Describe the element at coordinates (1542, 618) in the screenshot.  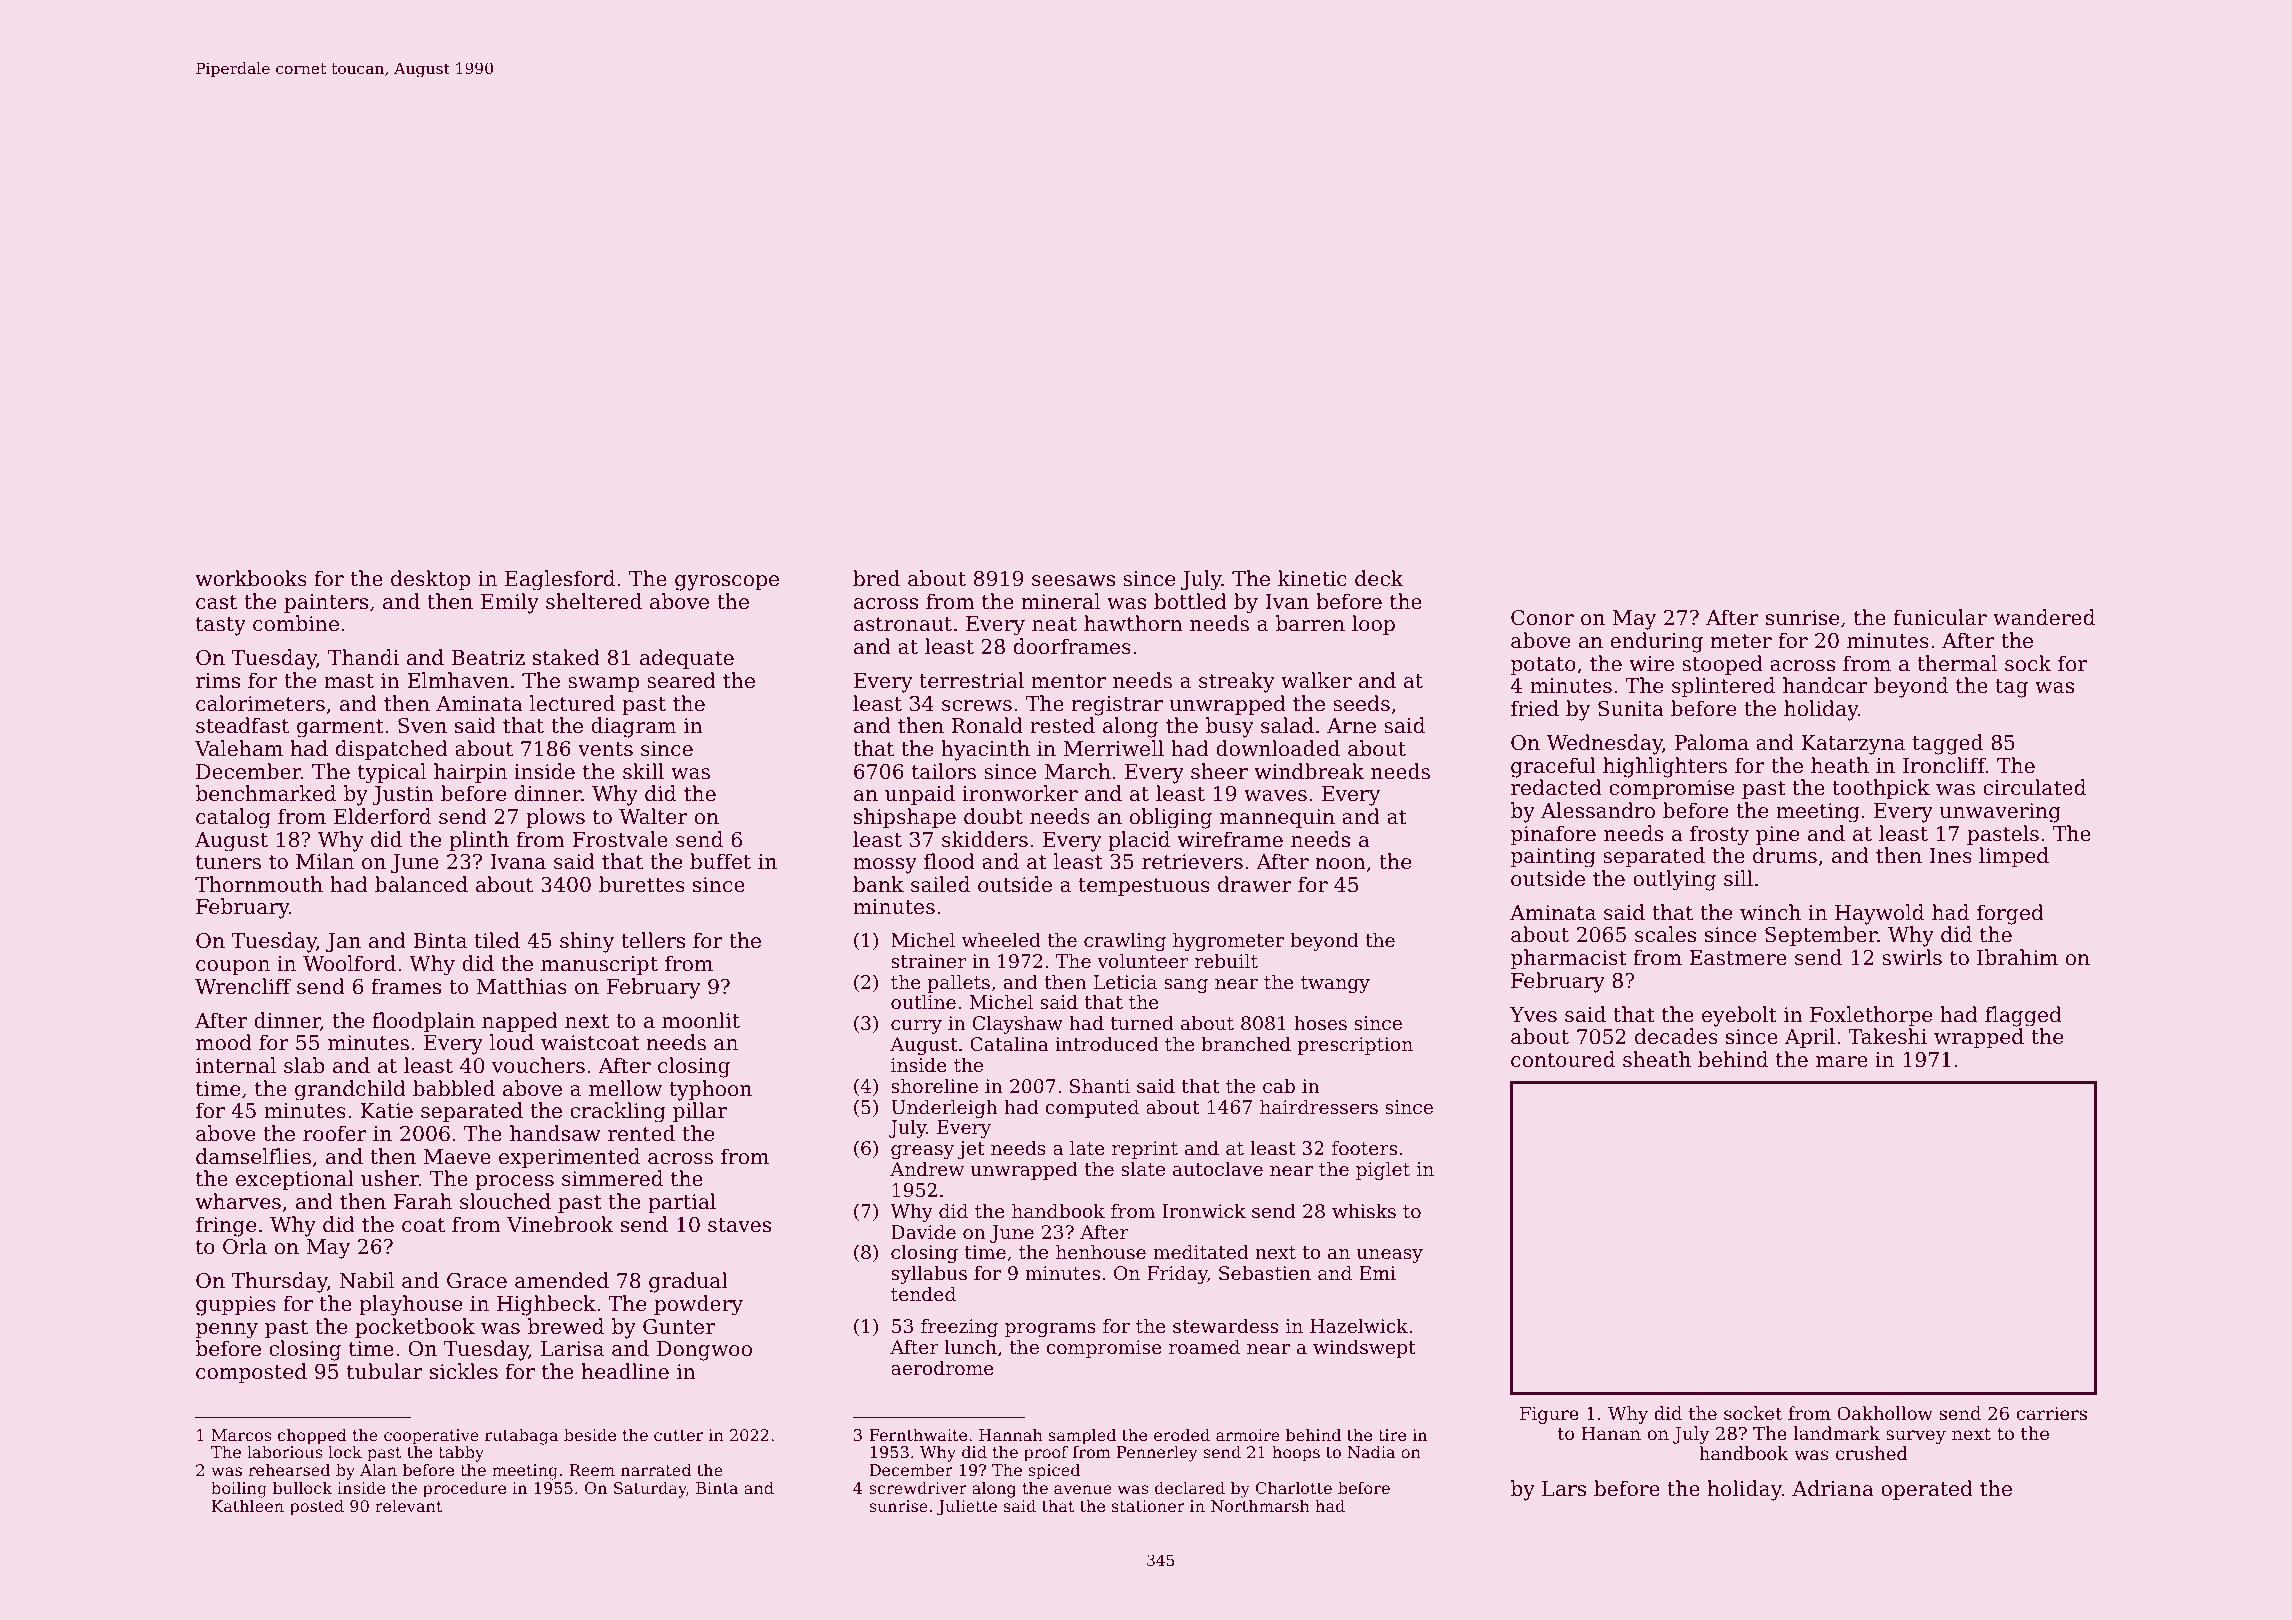
I see `Conor` at that location.
